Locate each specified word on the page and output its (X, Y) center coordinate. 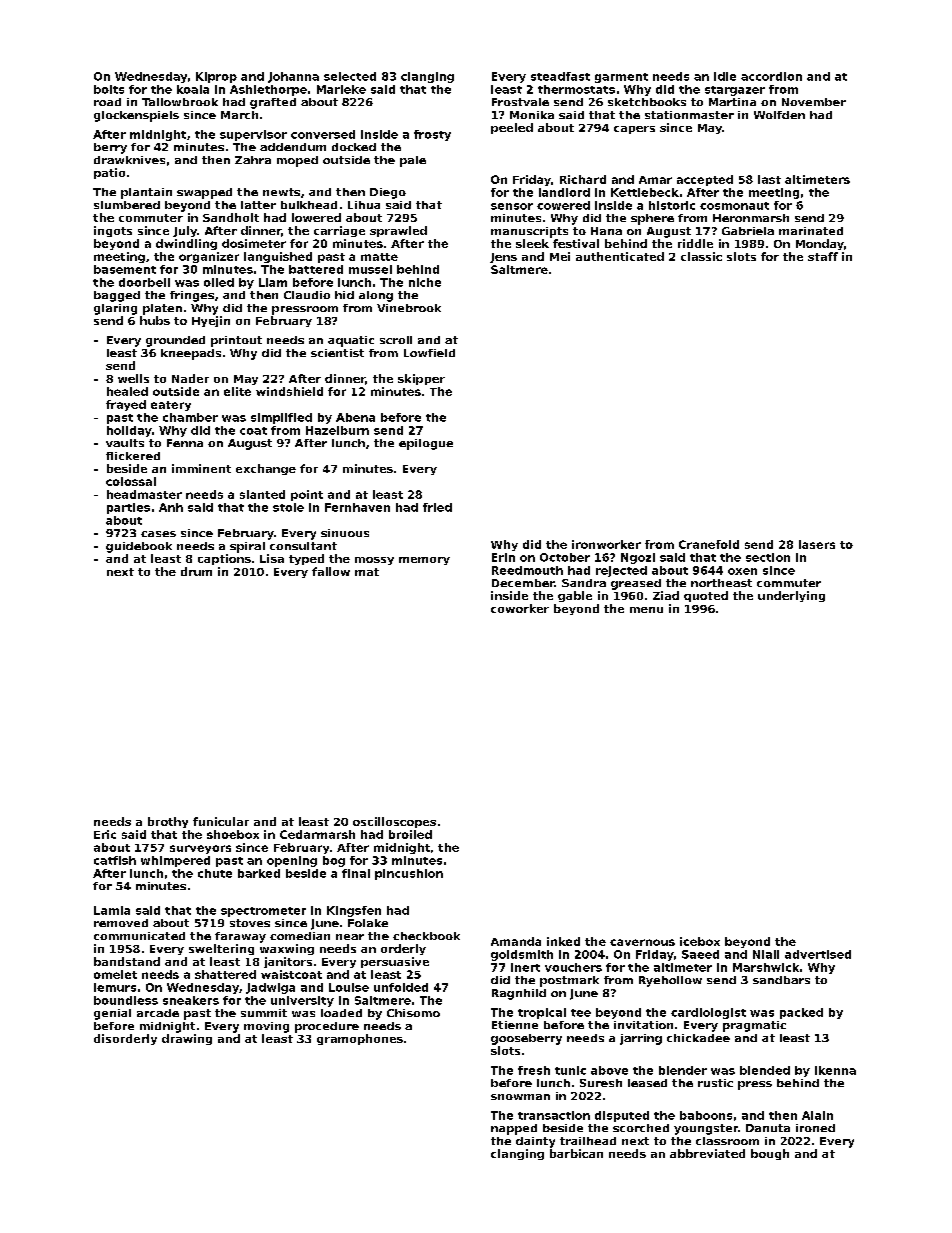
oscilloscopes (394, 822)
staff (823, 256)
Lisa (272, 558)
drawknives (129, 160)
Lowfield (429, 353)
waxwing (287, 949)
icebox (700, 941)
